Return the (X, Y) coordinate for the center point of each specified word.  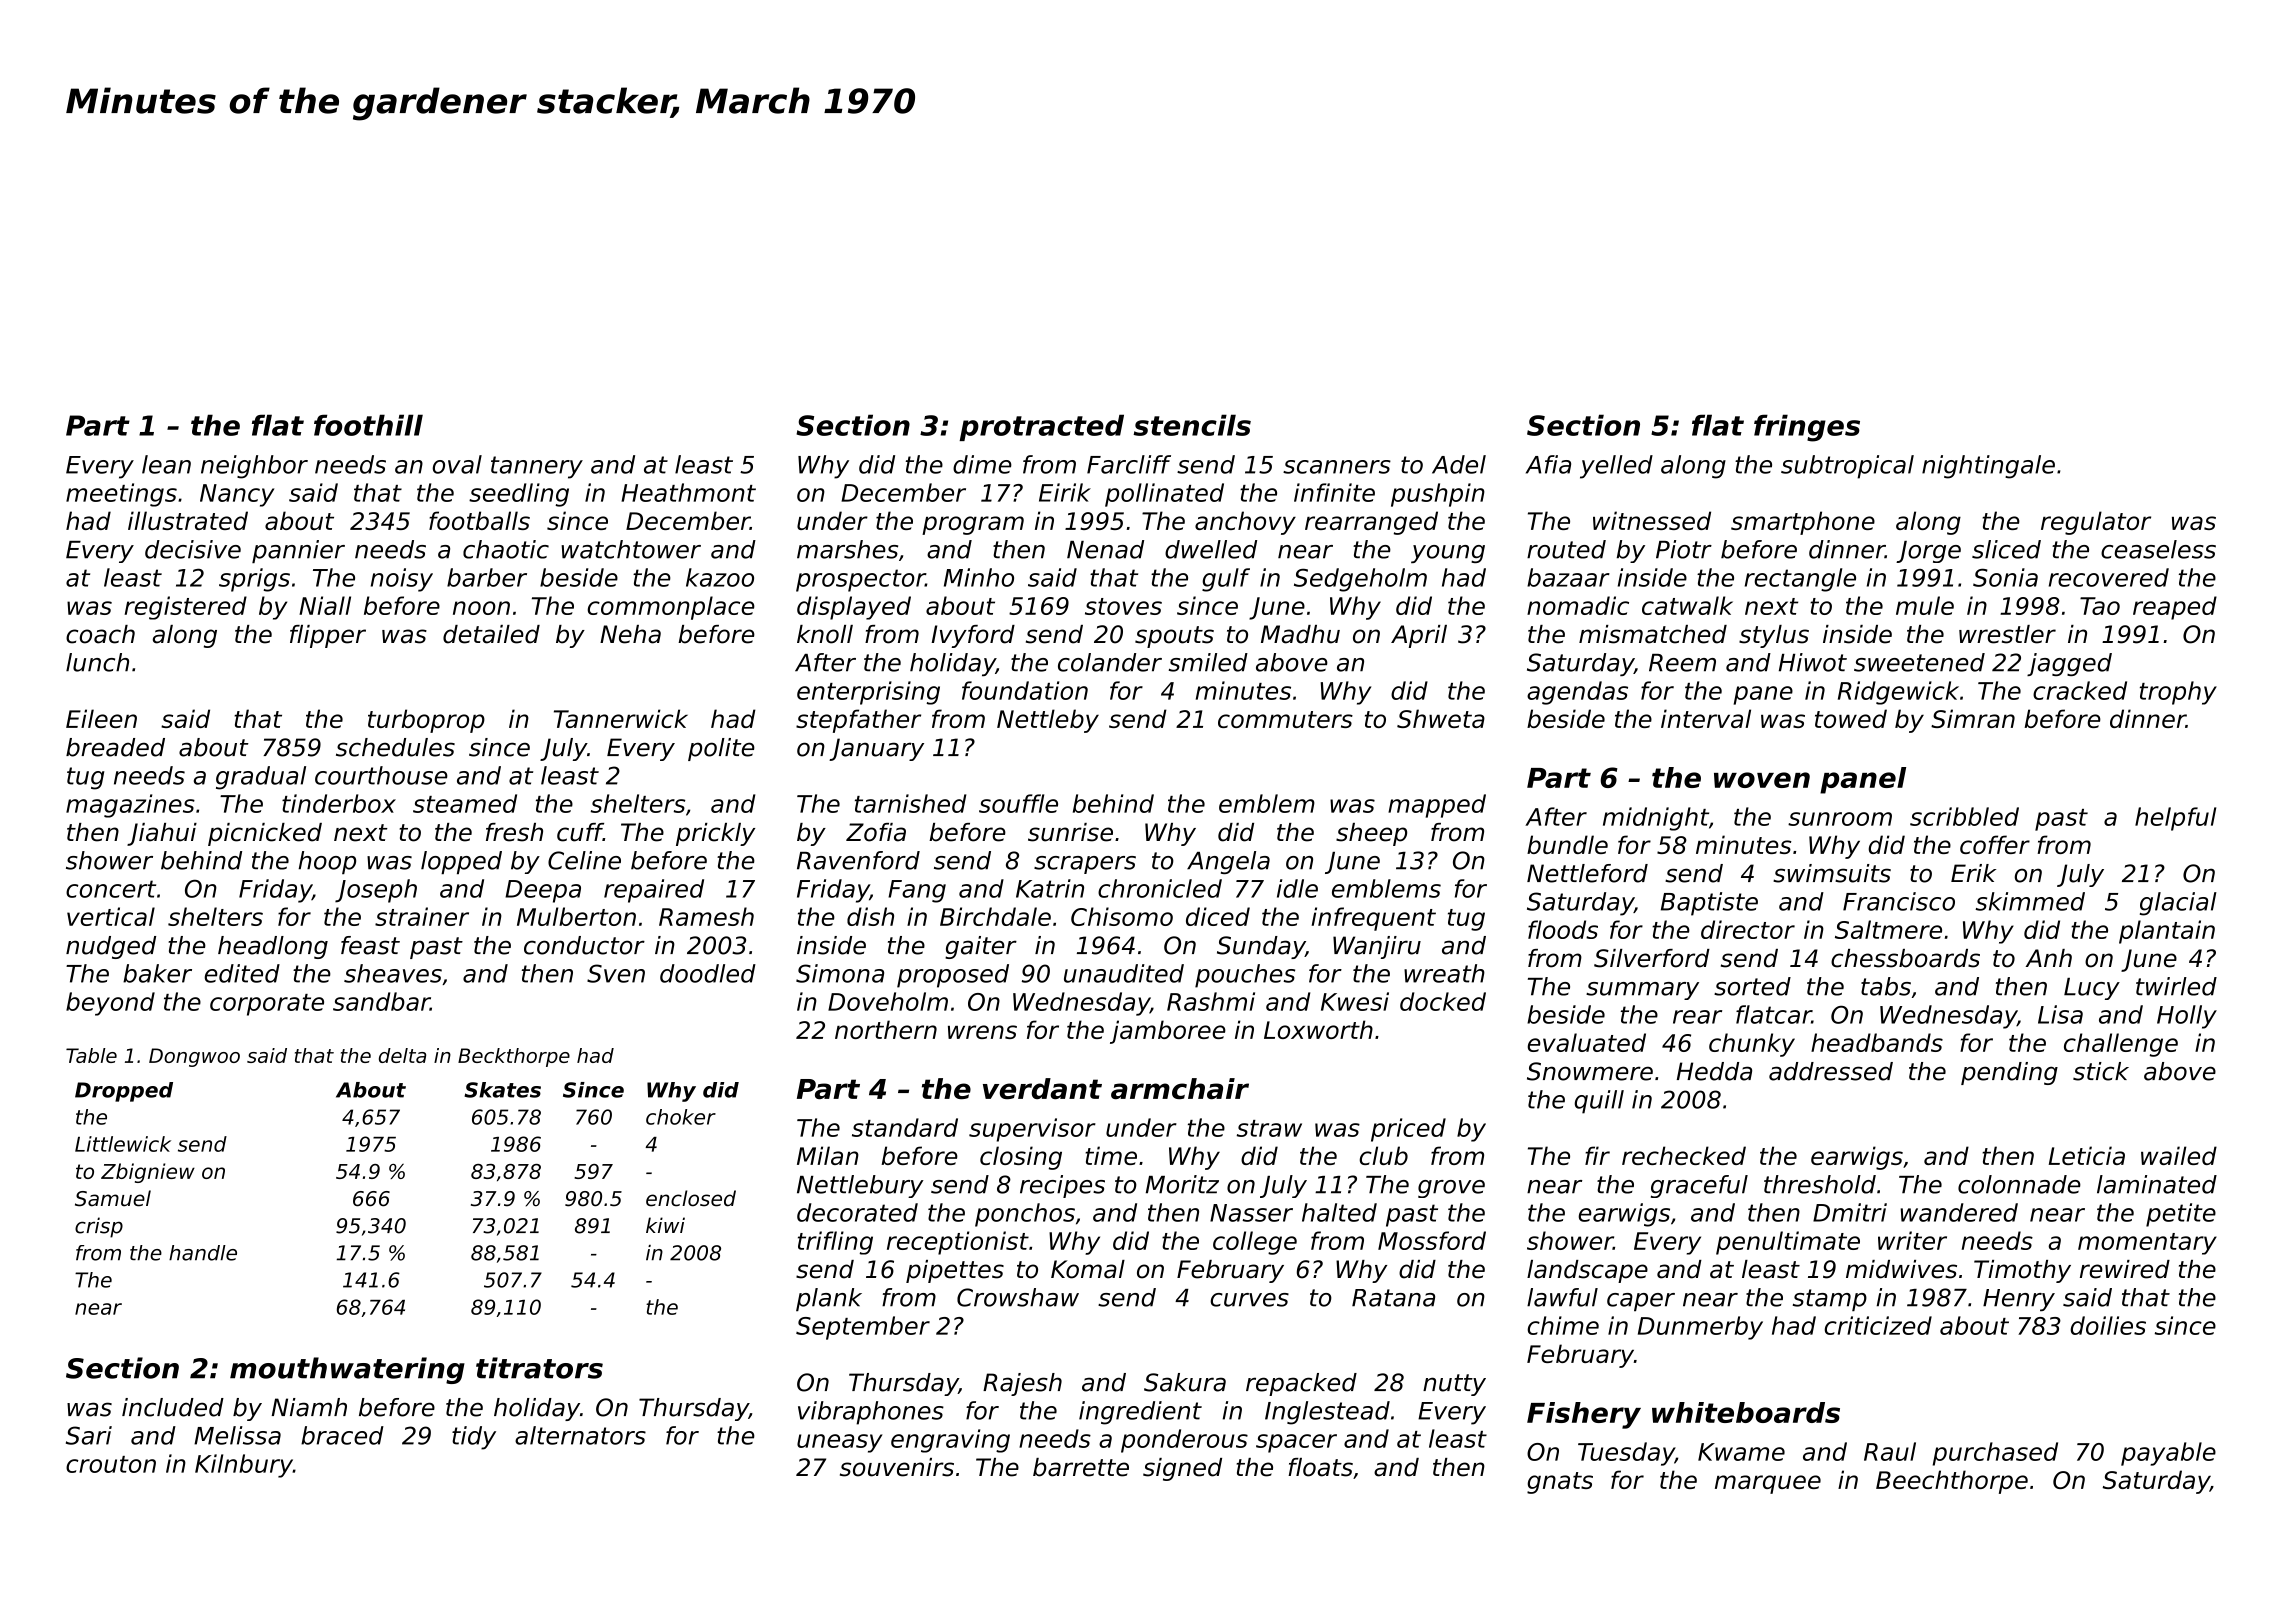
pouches (1245, 976)
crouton (111, 1464)
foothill (368, 425)
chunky (1752, 1045)
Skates (502, 1090)
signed (1182, 1469)
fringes (1807, 428)
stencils (1192, 425)
